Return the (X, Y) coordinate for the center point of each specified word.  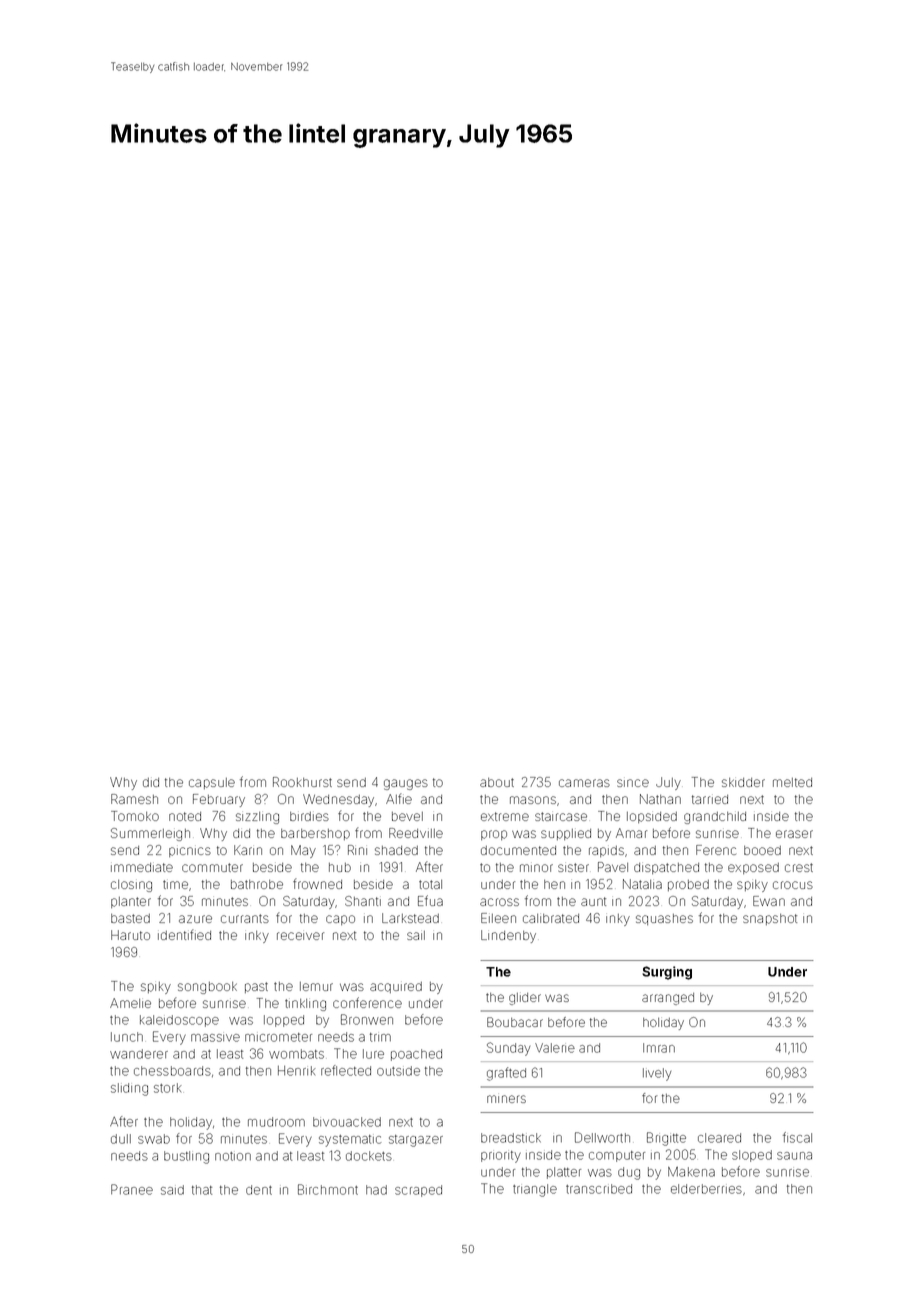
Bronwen (367, 1019)
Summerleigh (150, 834)
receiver (300, 936)
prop (494, 835)
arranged (668, 999)
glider (525, 999)
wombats (296, 1054)
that (202, 1190)
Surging (667, 973)
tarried (710, 799)
